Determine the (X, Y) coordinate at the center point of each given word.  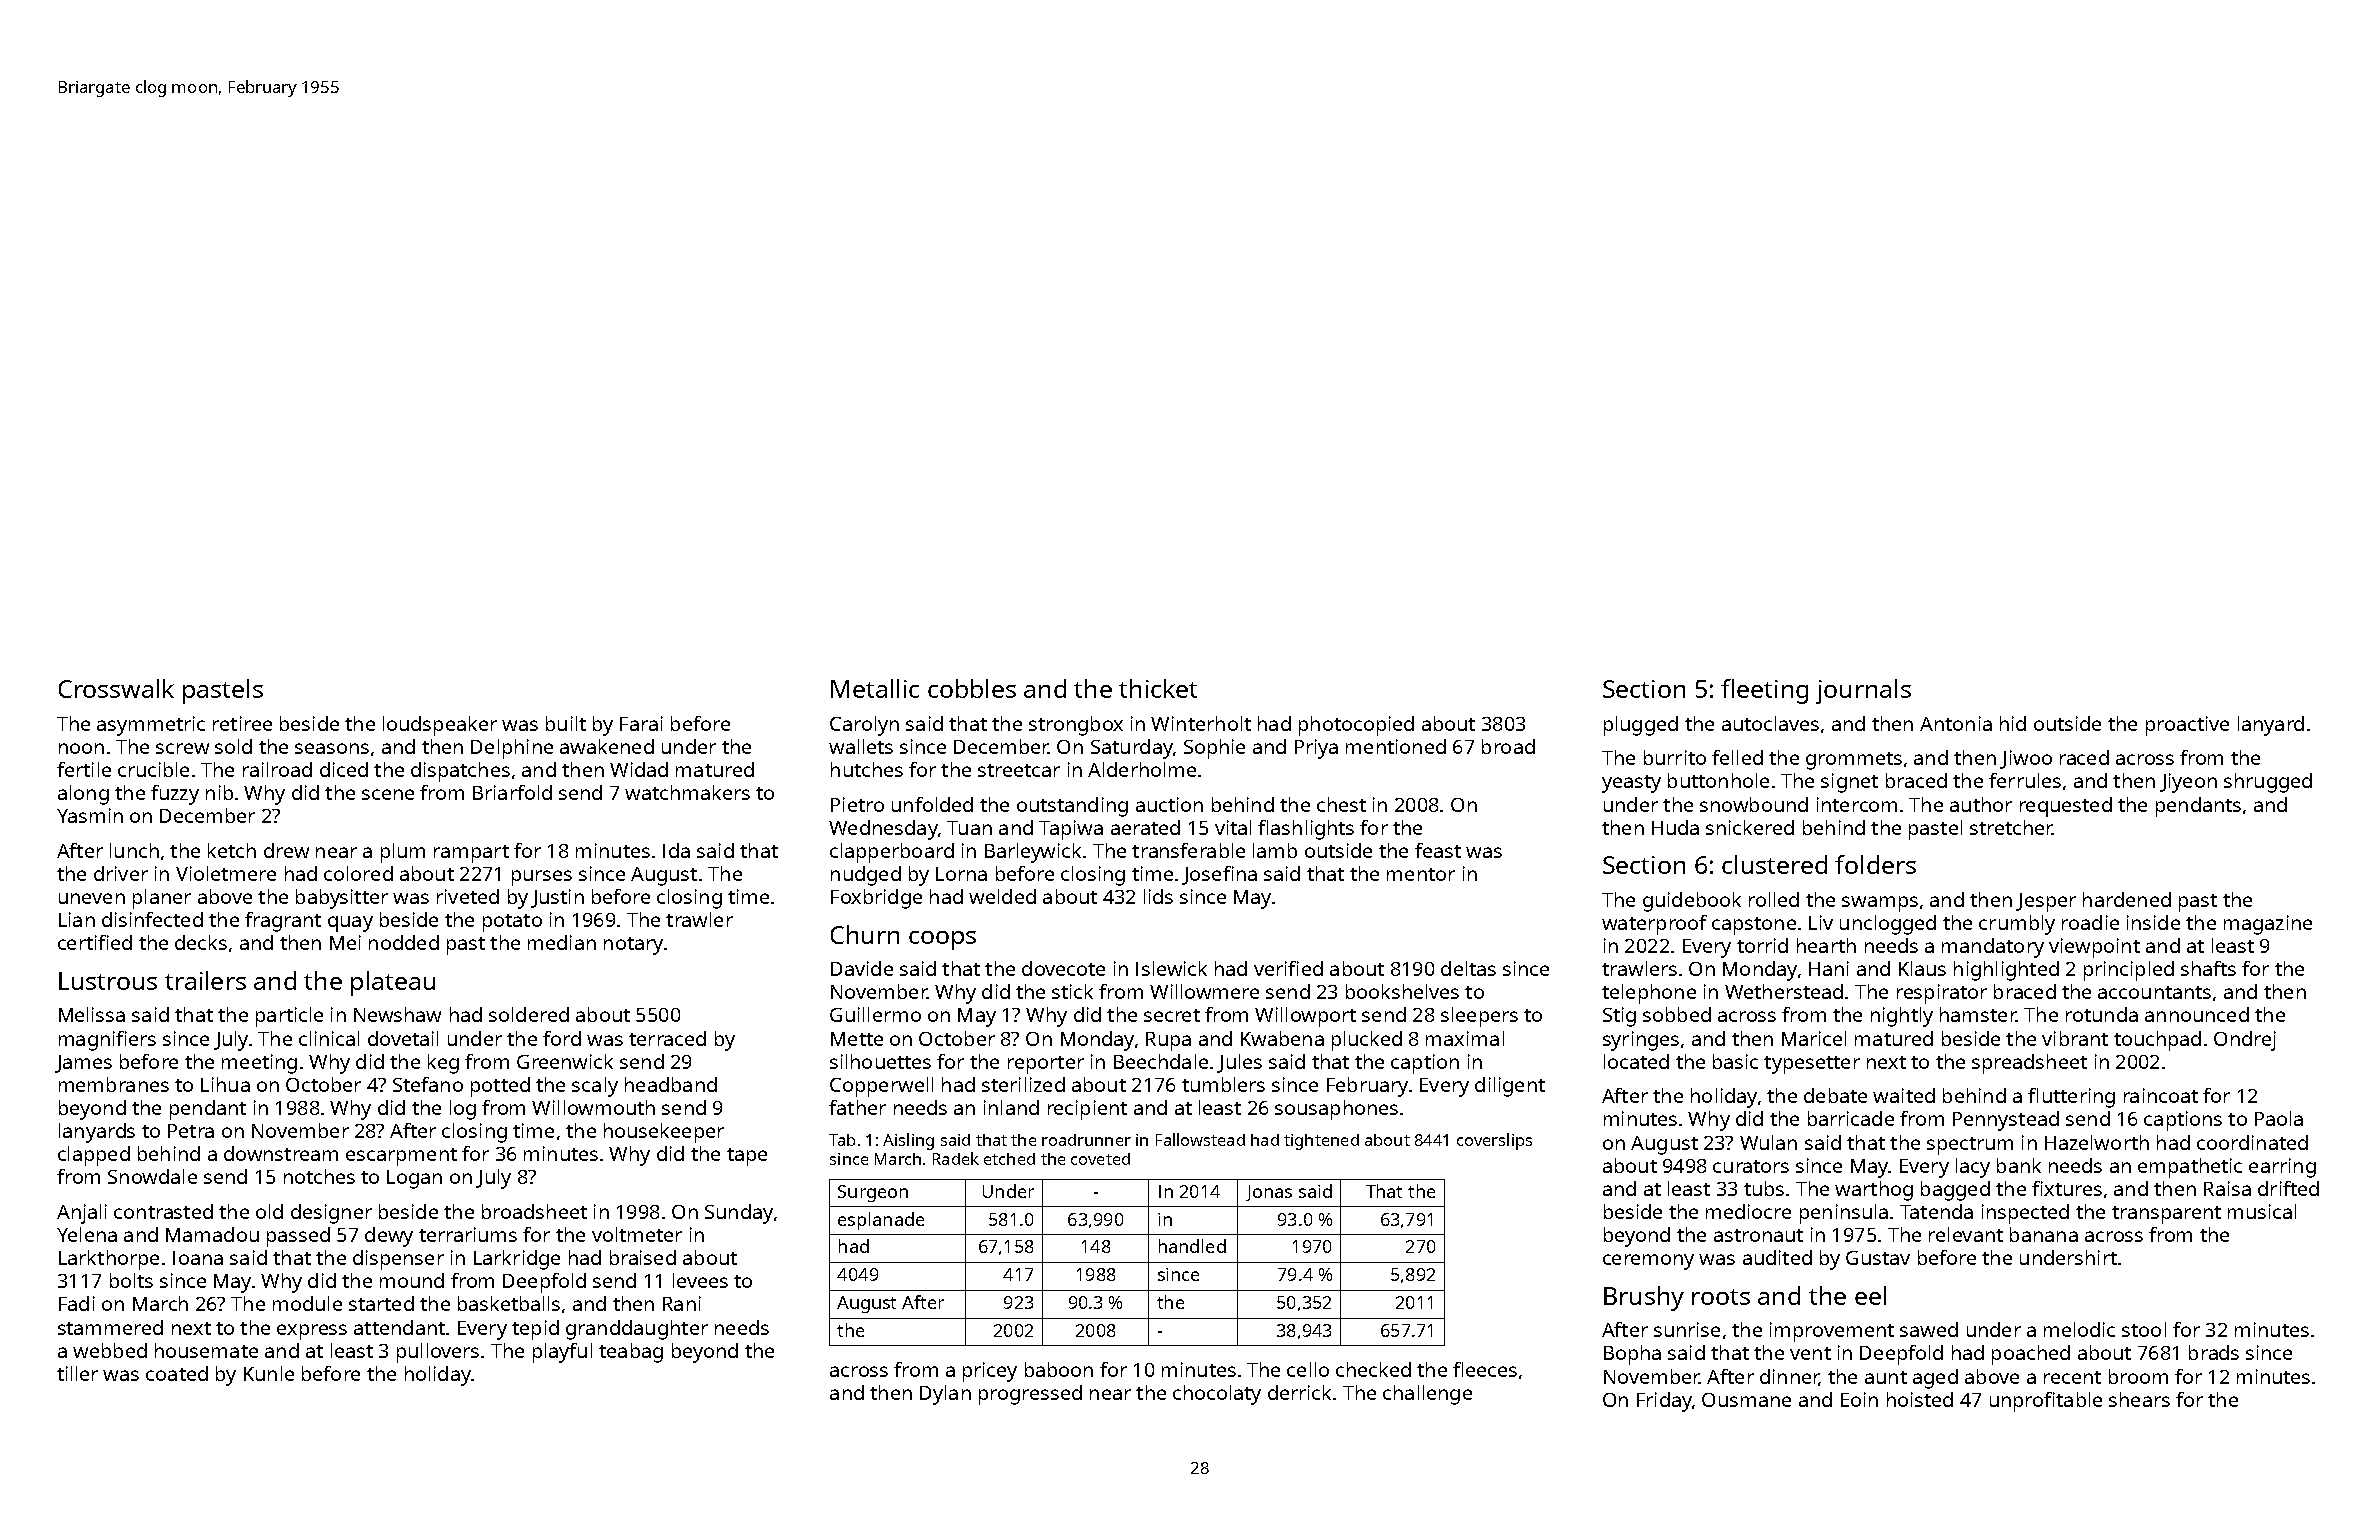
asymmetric (151, 726)
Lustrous (108, 981)
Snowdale (152, 1176)
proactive (2187, 726)
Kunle (269, 1373)
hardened (2127, 899)
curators (1751, 1166)
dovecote (1063, 968)
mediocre (1748, 1211)
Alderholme (1142, 769)
